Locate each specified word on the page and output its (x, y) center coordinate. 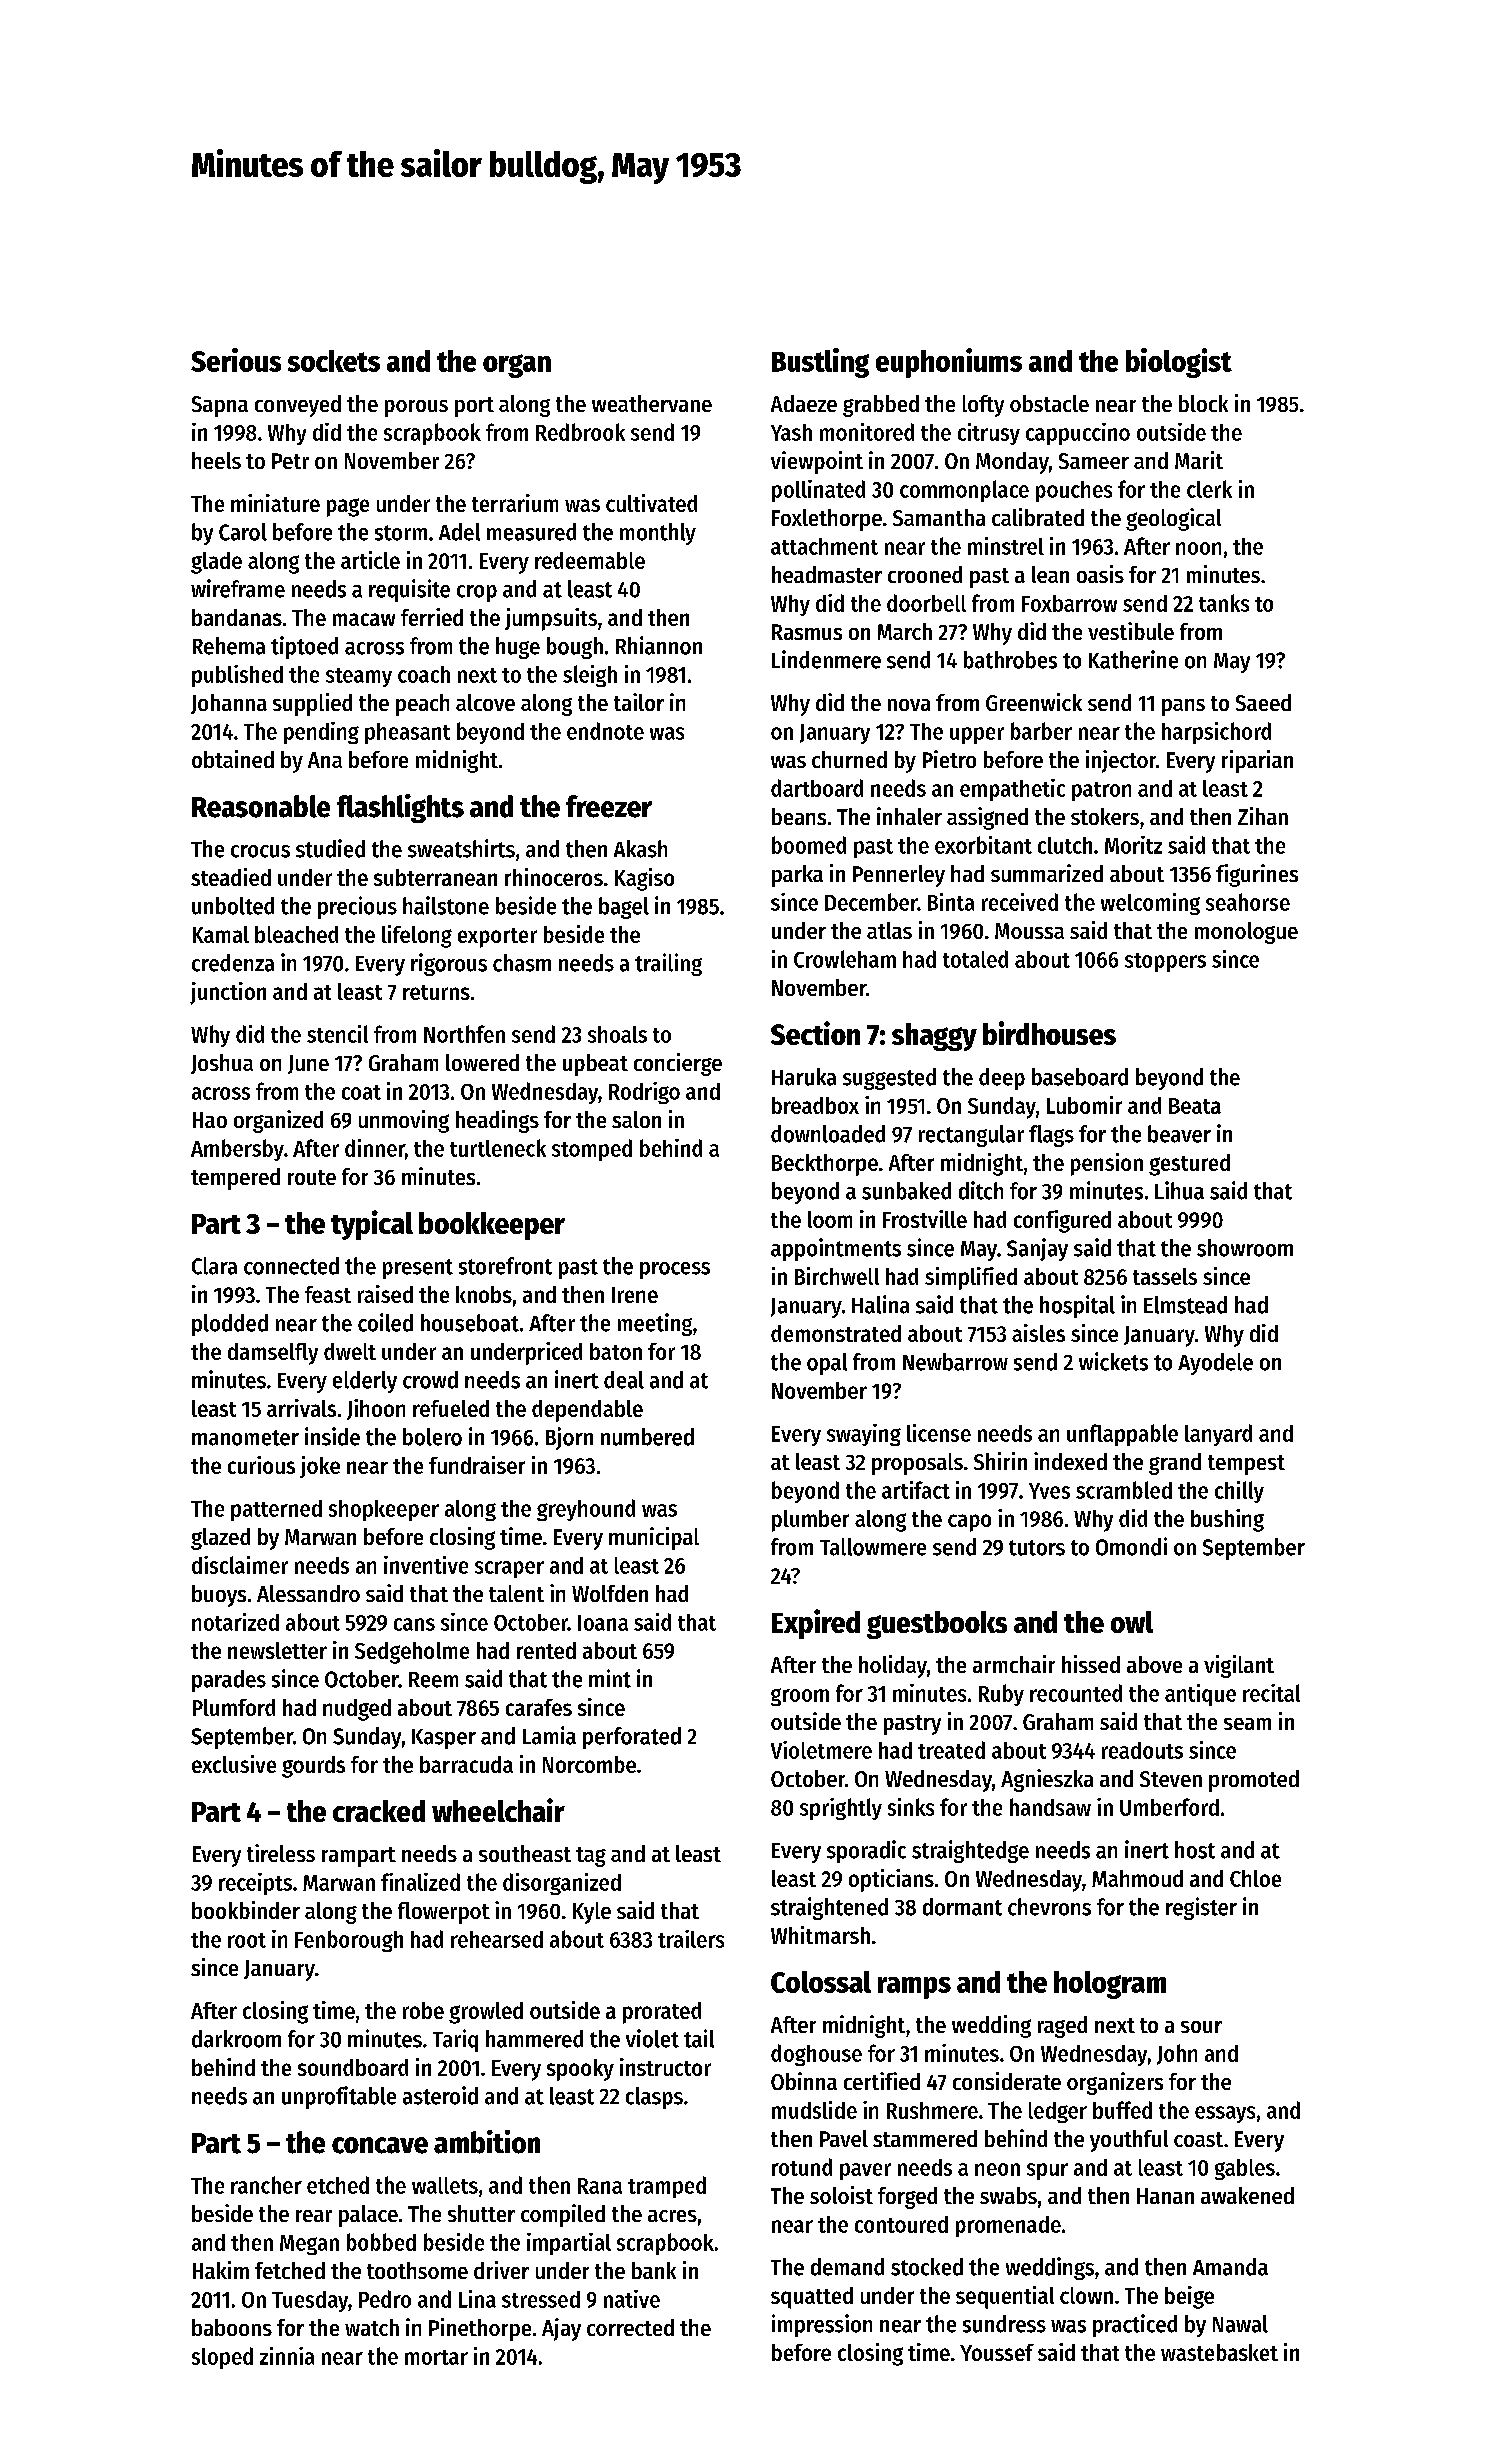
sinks (911, 1807)
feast (328, 1294)
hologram (1110, 1985)
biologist (1179, 363)
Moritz (1133, 845)
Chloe (1255, 1878)
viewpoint (817, 462)
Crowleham (845, 959)
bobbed (381, 2242)
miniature (275, 503)
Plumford (234, 1707)
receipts (255, 1884)
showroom (1245, 1248)
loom (830, 1219)
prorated (662, 2013)
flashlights (400, 808)
